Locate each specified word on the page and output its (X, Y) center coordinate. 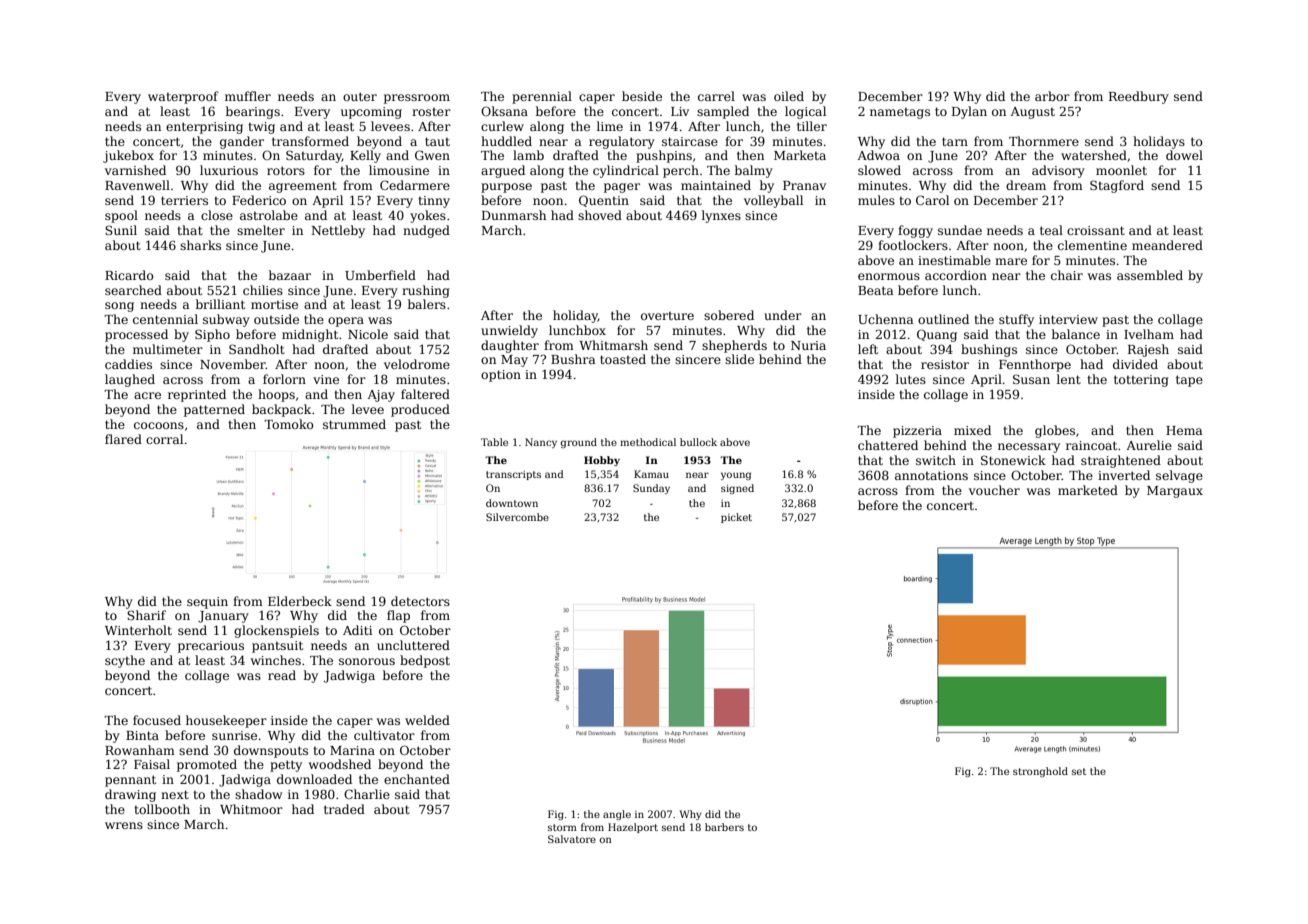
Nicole (368, 334)
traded (344, 809)
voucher (994, 490)
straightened (1121, 461)
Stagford (1117, 186)
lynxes (721, 216)
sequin (207, 603)
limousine (399, 170)
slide (739, 359)
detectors (420, 601)
